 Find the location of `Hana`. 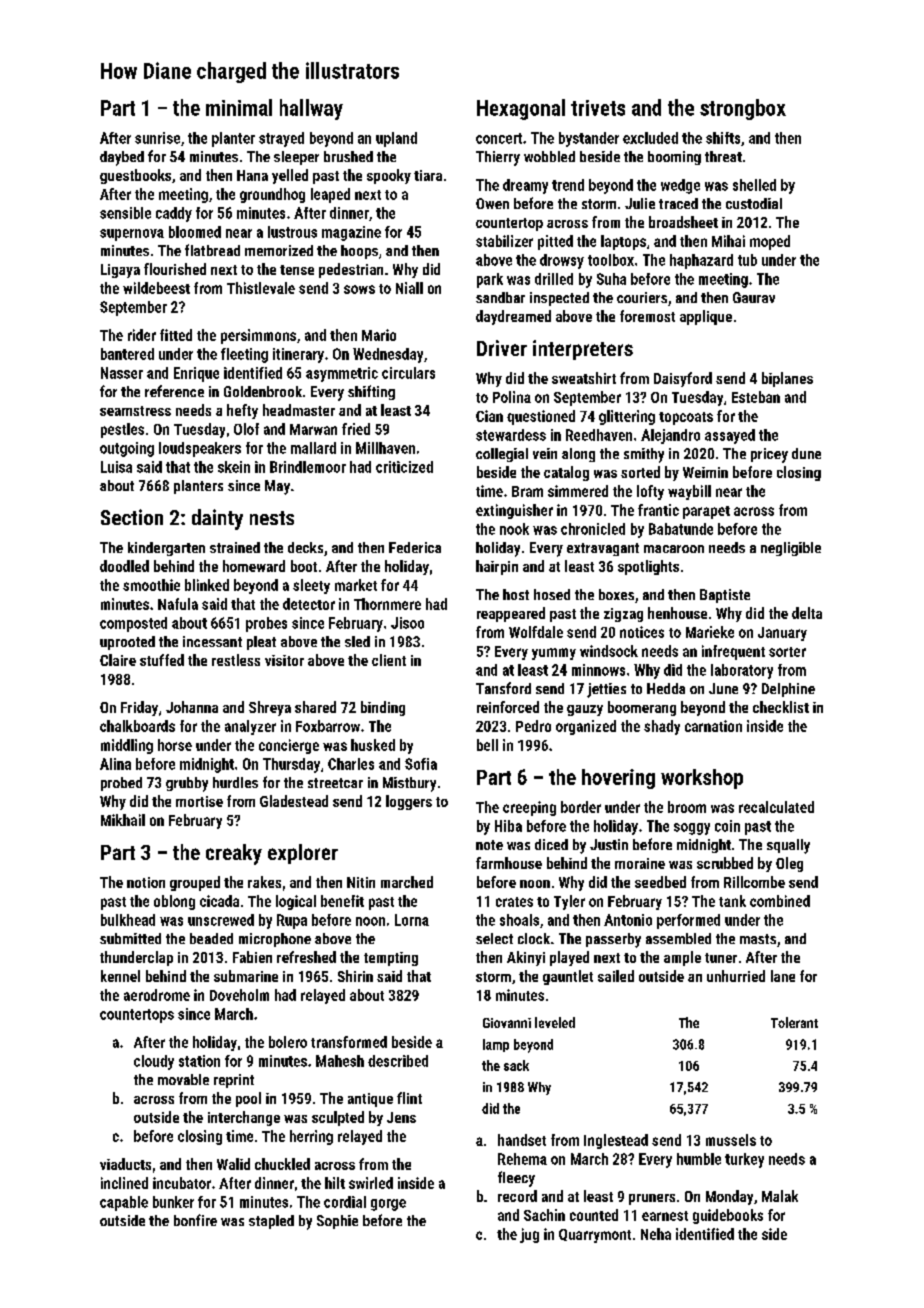

Hana is located at coordinates (252, 175).
